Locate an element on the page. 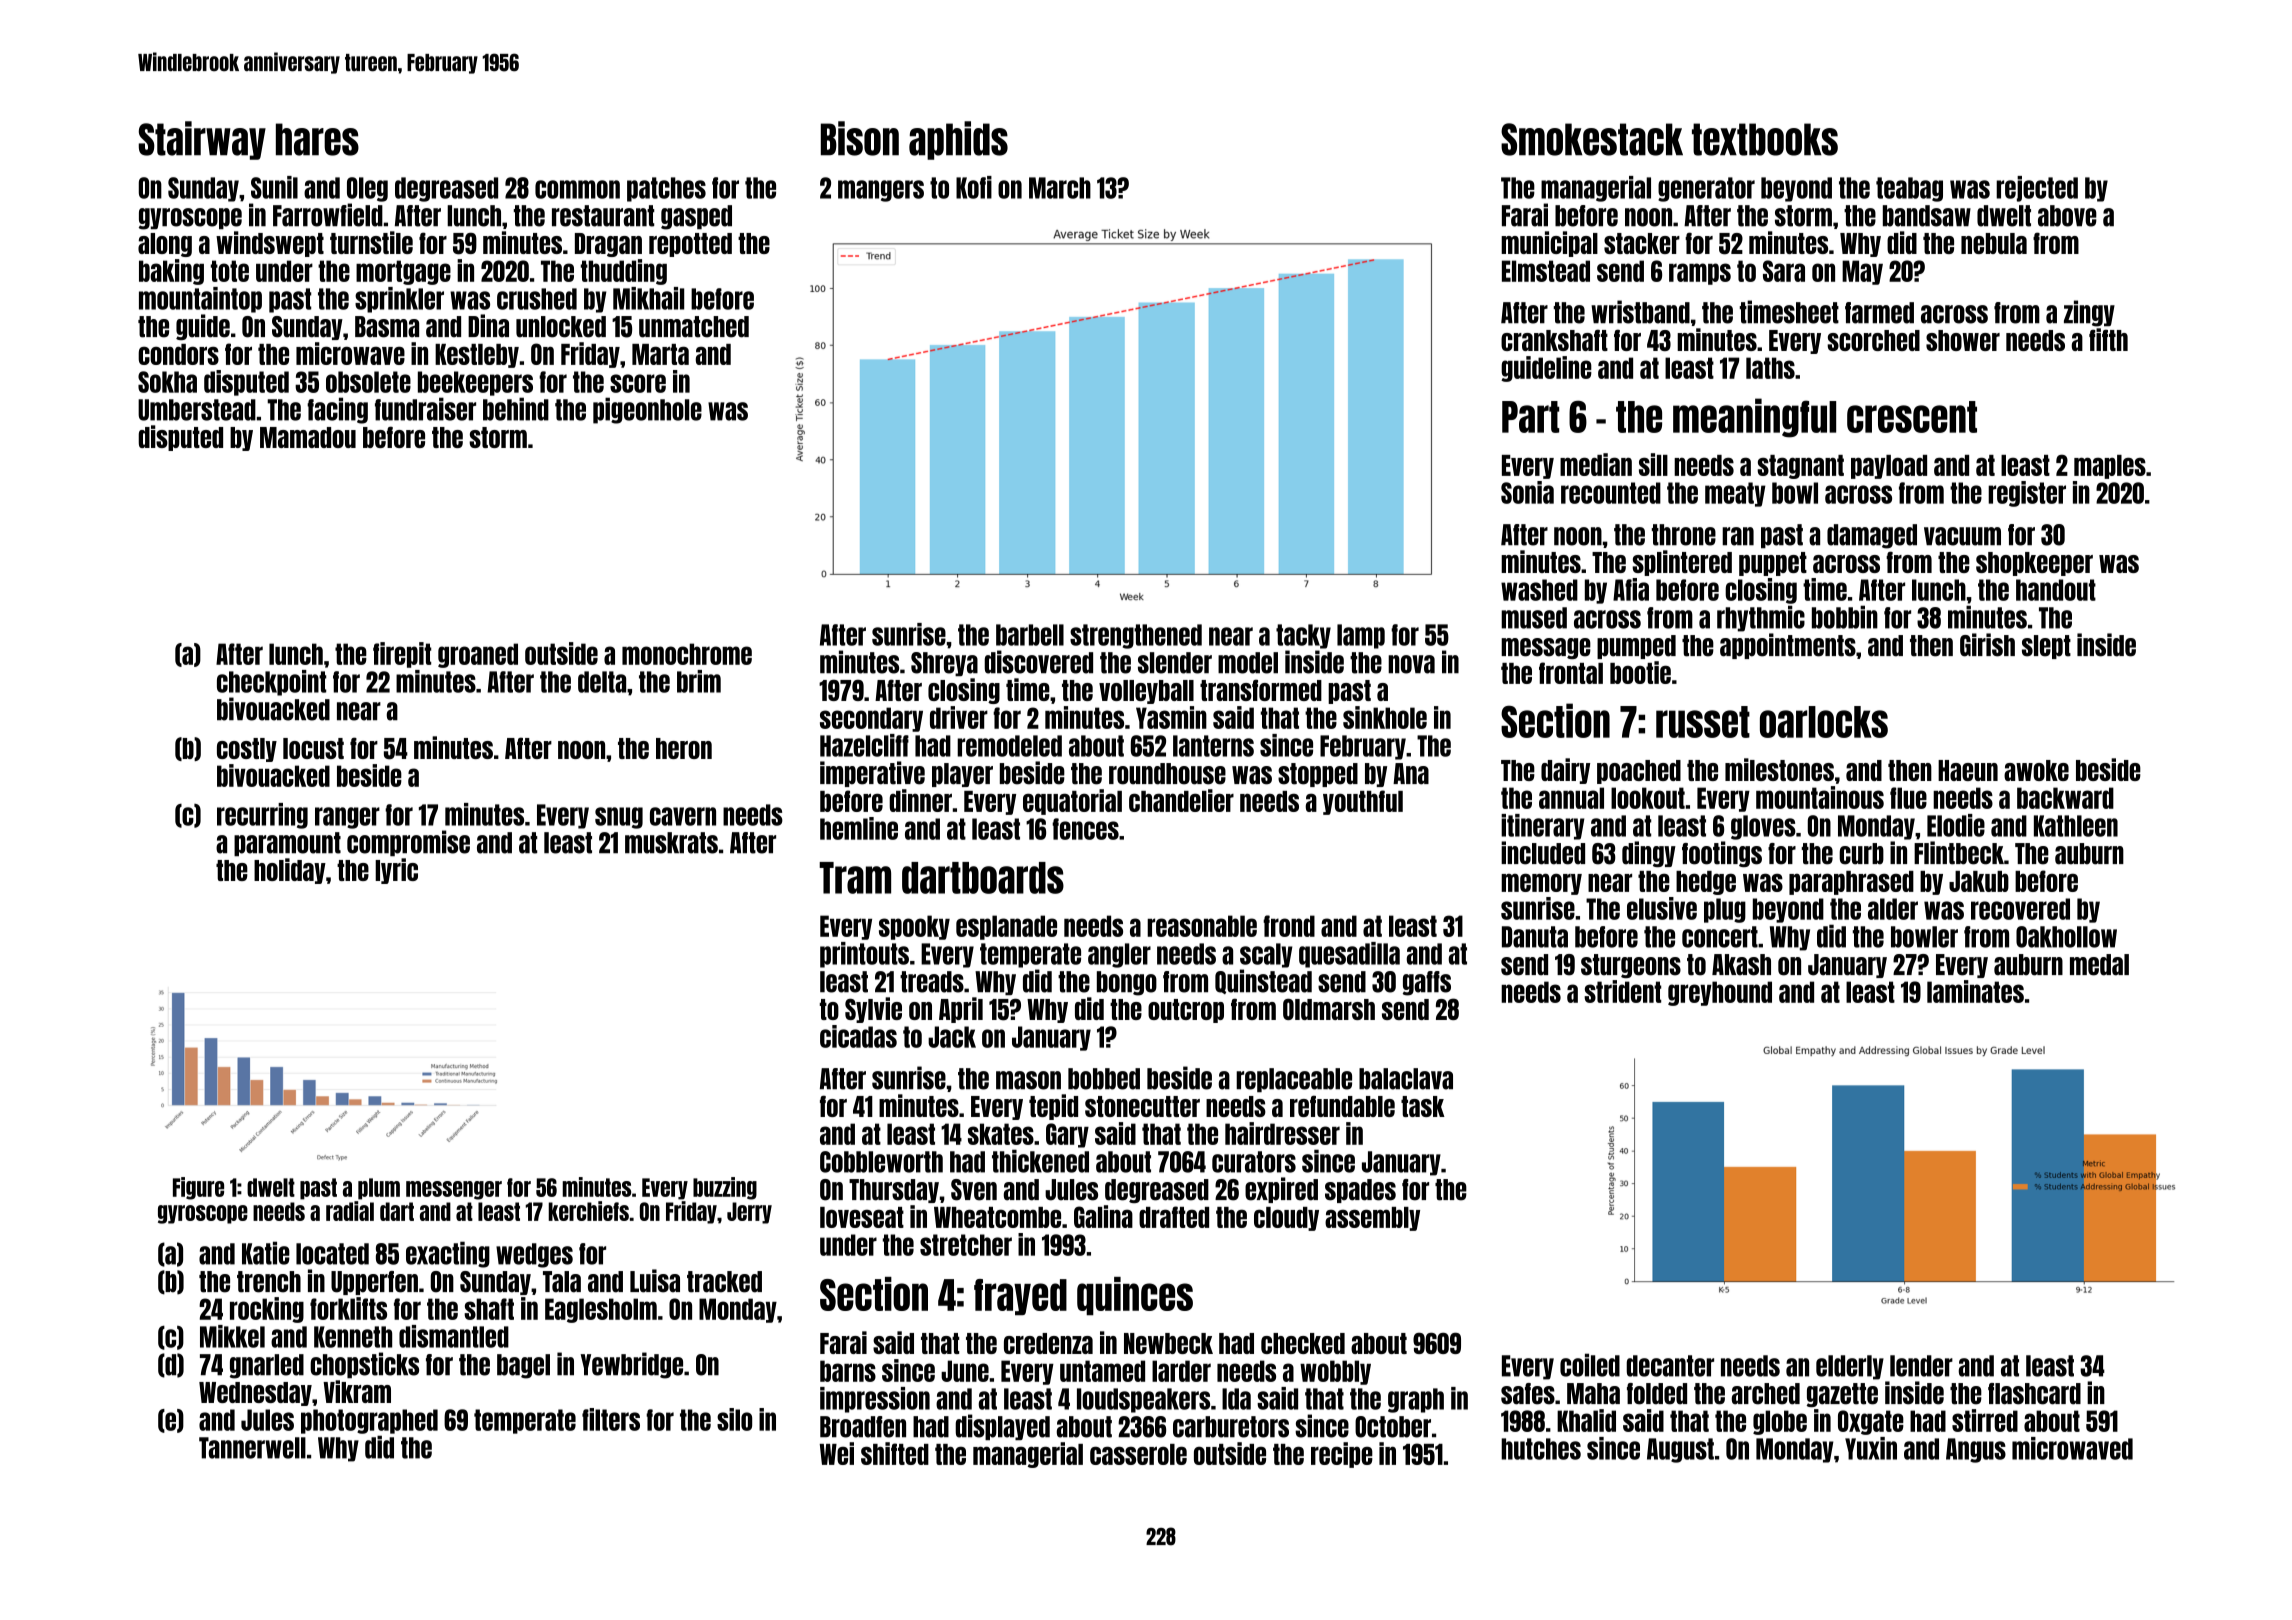 This document has height=1620, width=2292. municipal is located at coordinates (1549, 244).
